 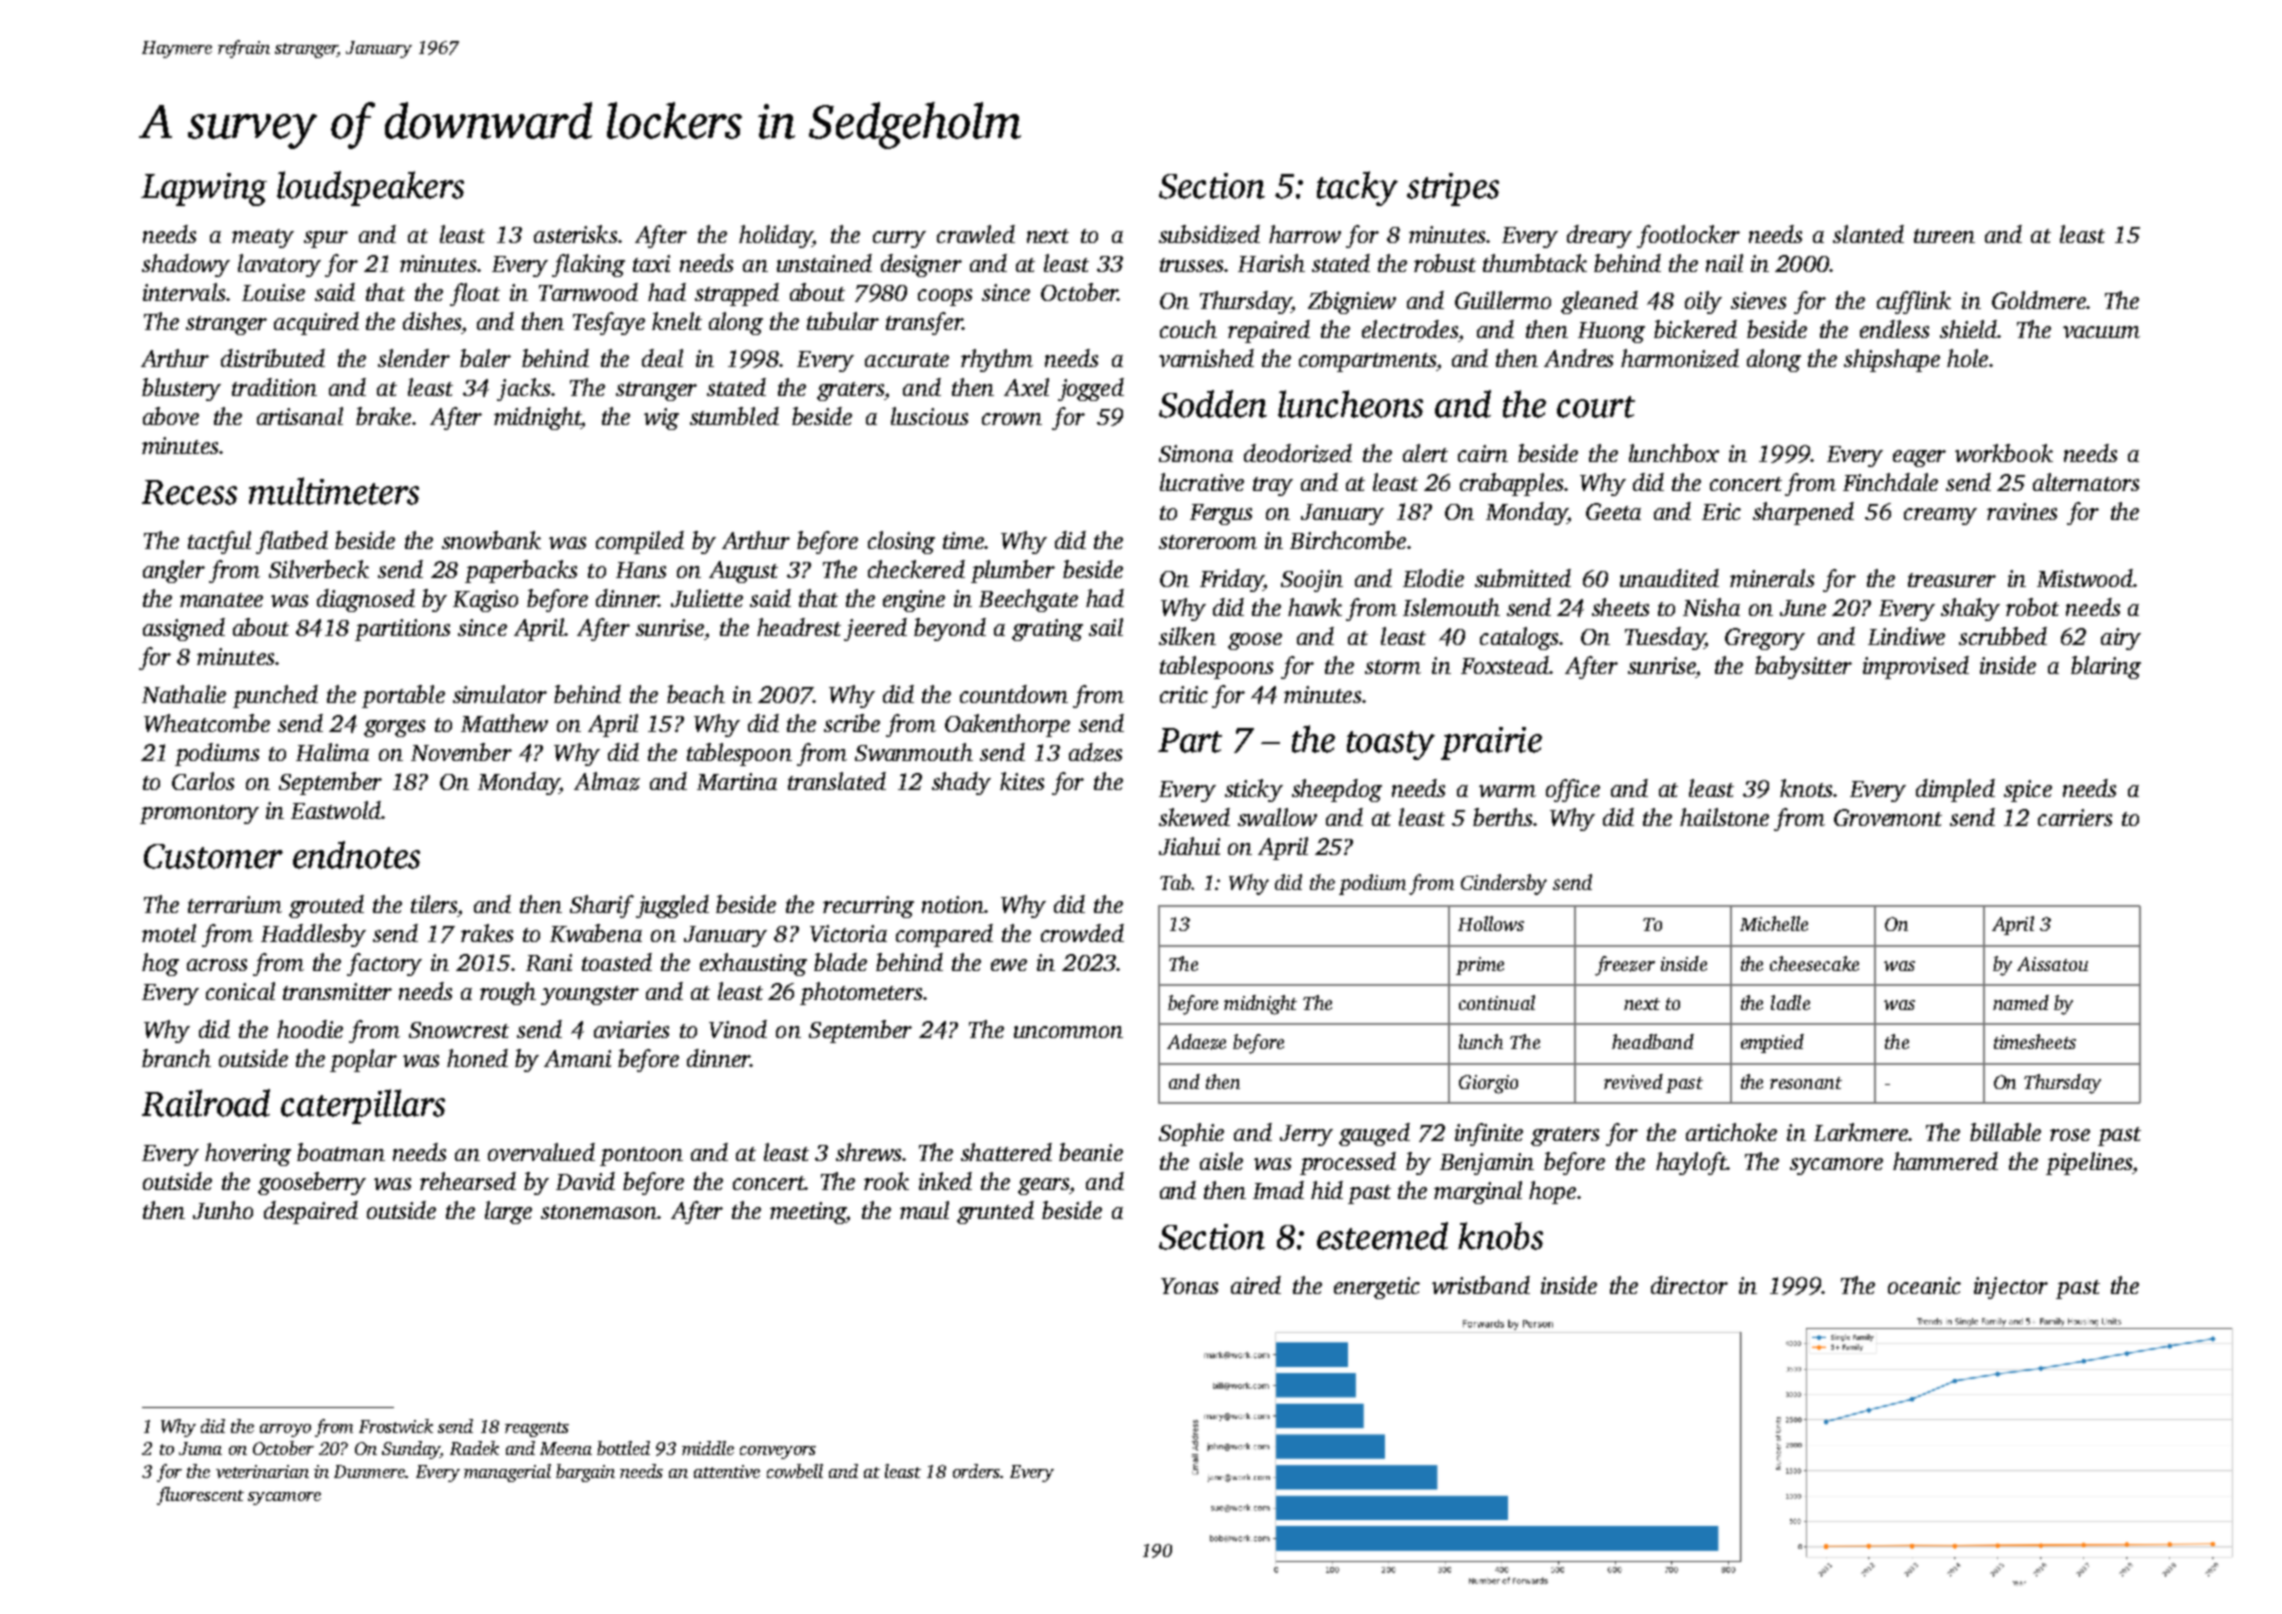 What do you see at coordinates (200, 1448) in the screenshot?
I see `Juma` at bounding box center [200, 1448].
